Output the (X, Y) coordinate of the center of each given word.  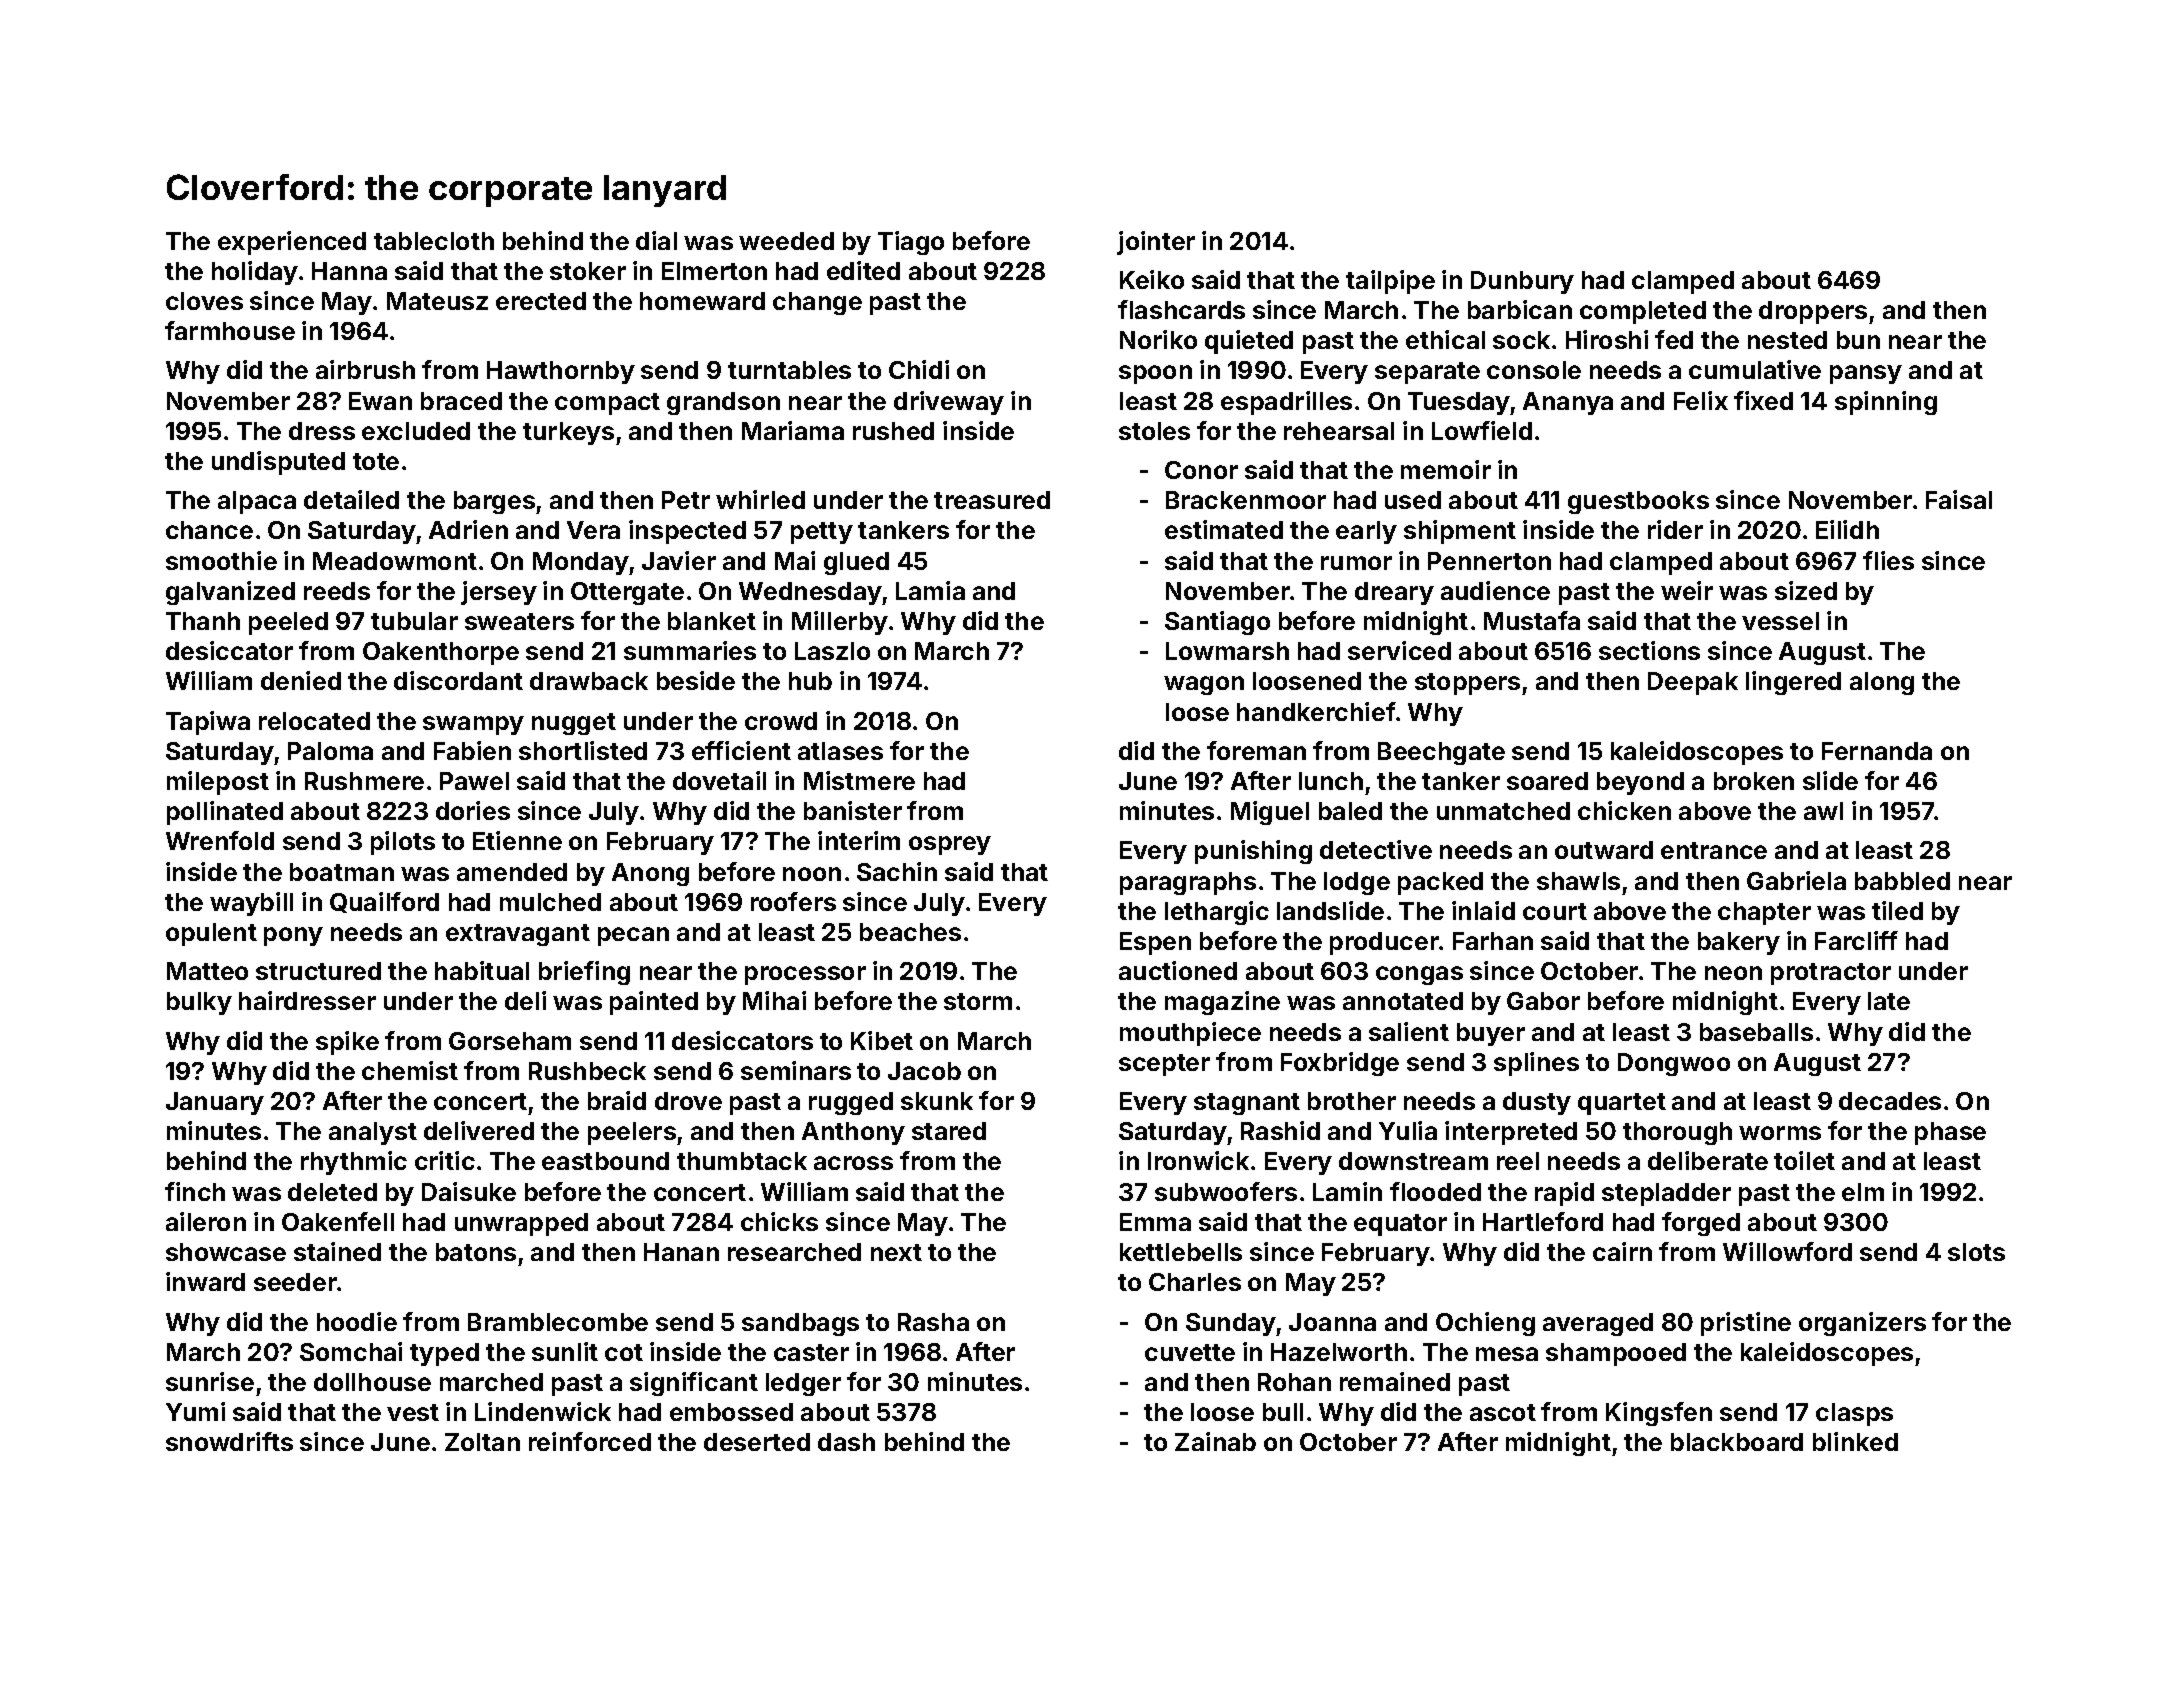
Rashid (1280, 1130)
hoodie (357, 1321)
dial (656, 240)
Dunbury (1522, 282)
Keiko (1152, 279)
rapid (1564, 1194)
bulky (199, 1003)
